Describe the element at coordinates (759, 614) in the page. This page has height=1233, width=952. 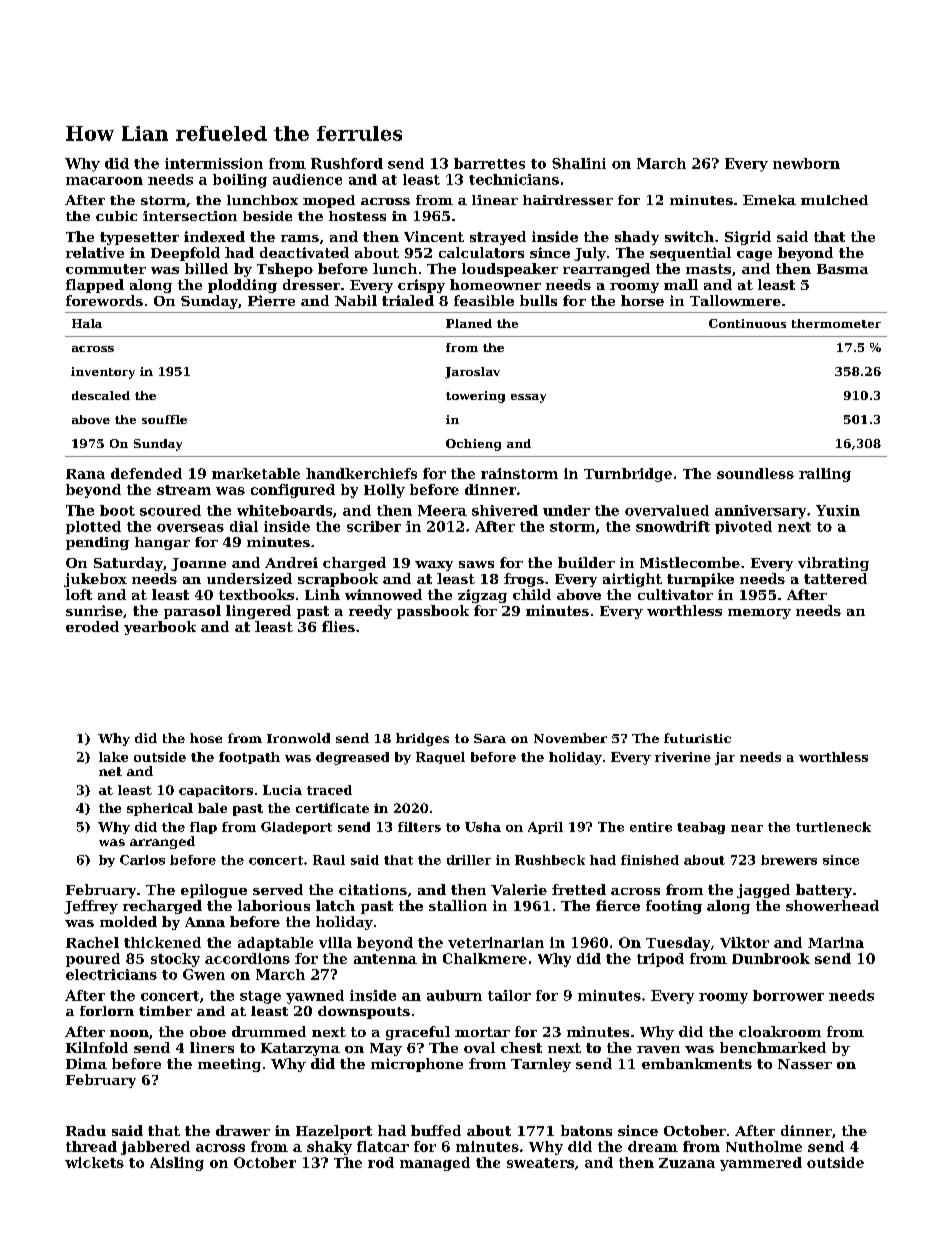
I see `memory` at that location.
